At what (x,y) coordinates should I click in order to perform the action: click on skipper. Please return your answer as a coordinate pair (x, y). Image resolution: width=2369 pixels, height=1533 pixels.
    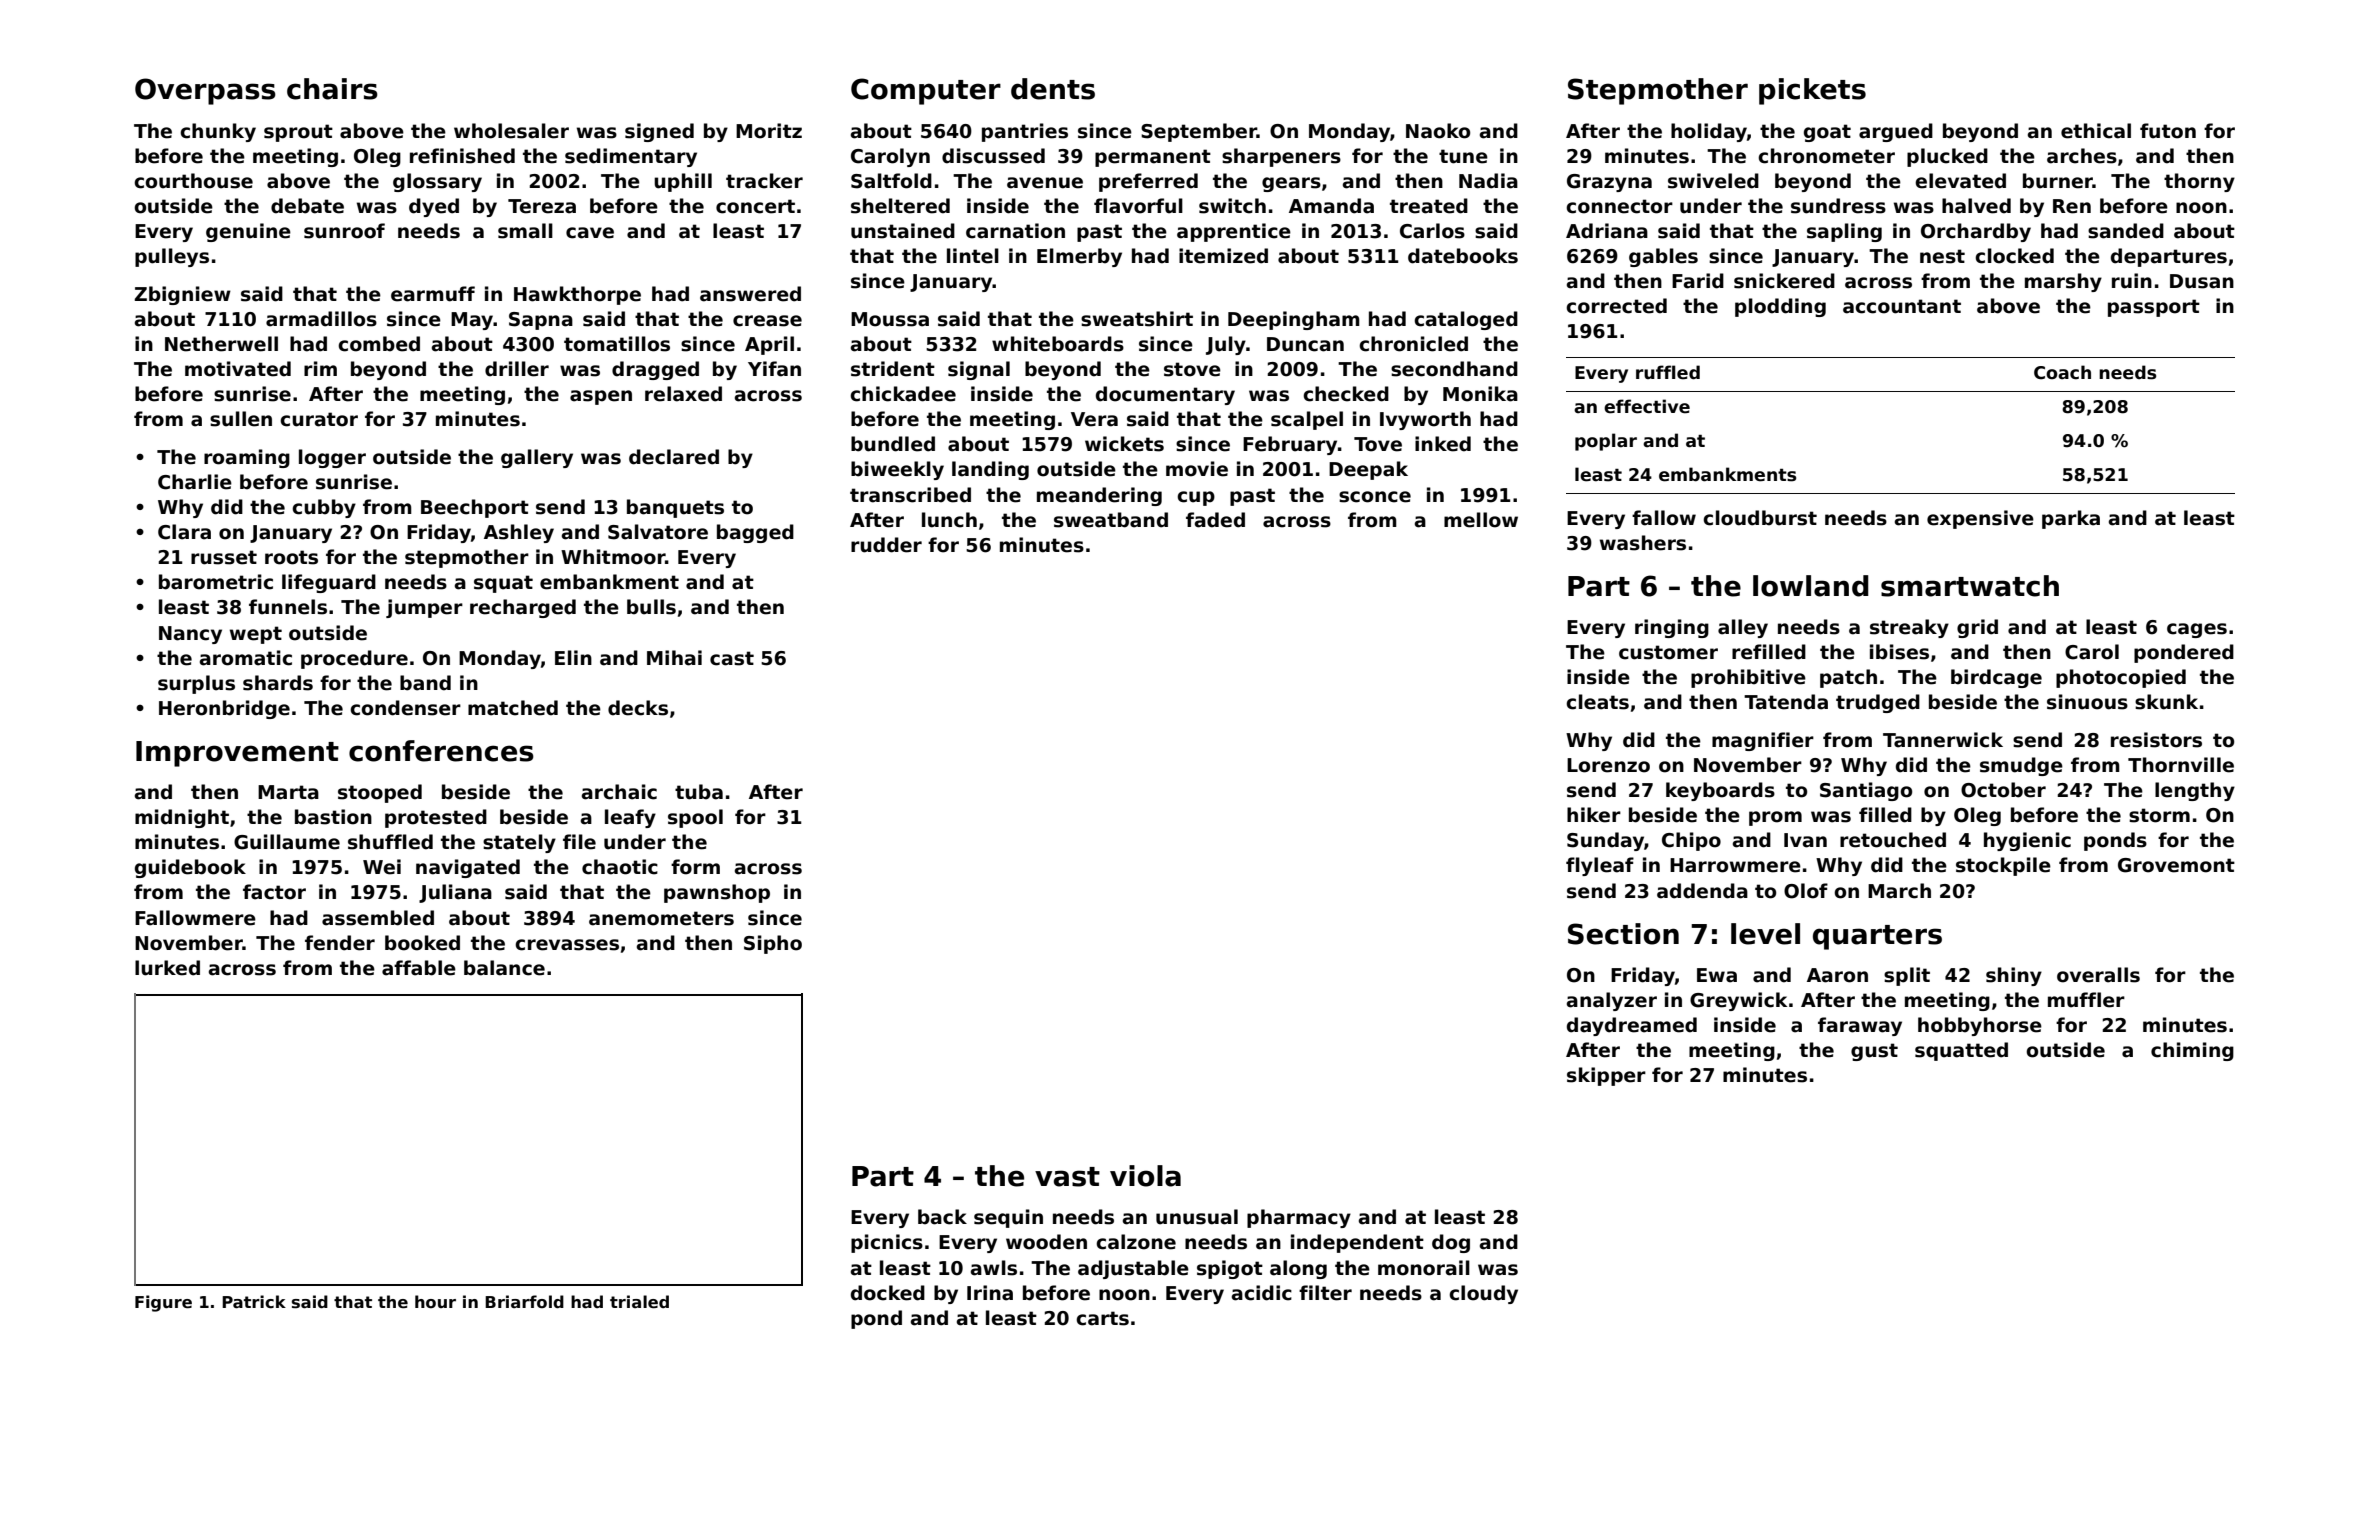
    Looking at the image, I should click on (1606, 1076).
